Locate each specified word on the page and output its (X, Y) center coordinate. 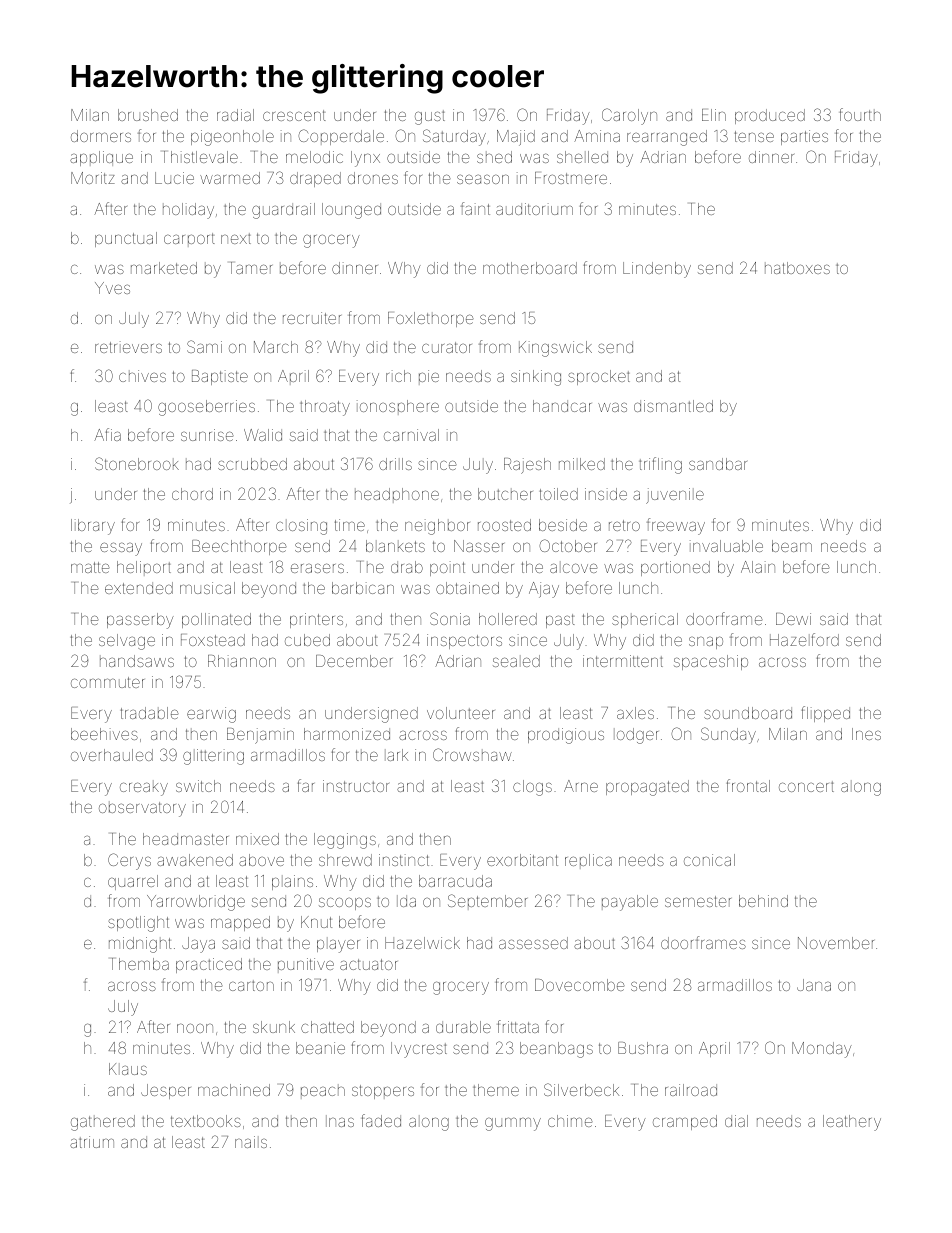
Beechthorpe (239, 547)
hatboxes (797, 268)
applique (101, 158)
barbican (363, 588)
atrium (92, 1142)
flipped (826, 714)
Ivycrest (419, 1050)
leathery (852, 1123)
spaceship (711, 662)
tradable (150, 713)
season (483, 179)
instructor (356, 786)
